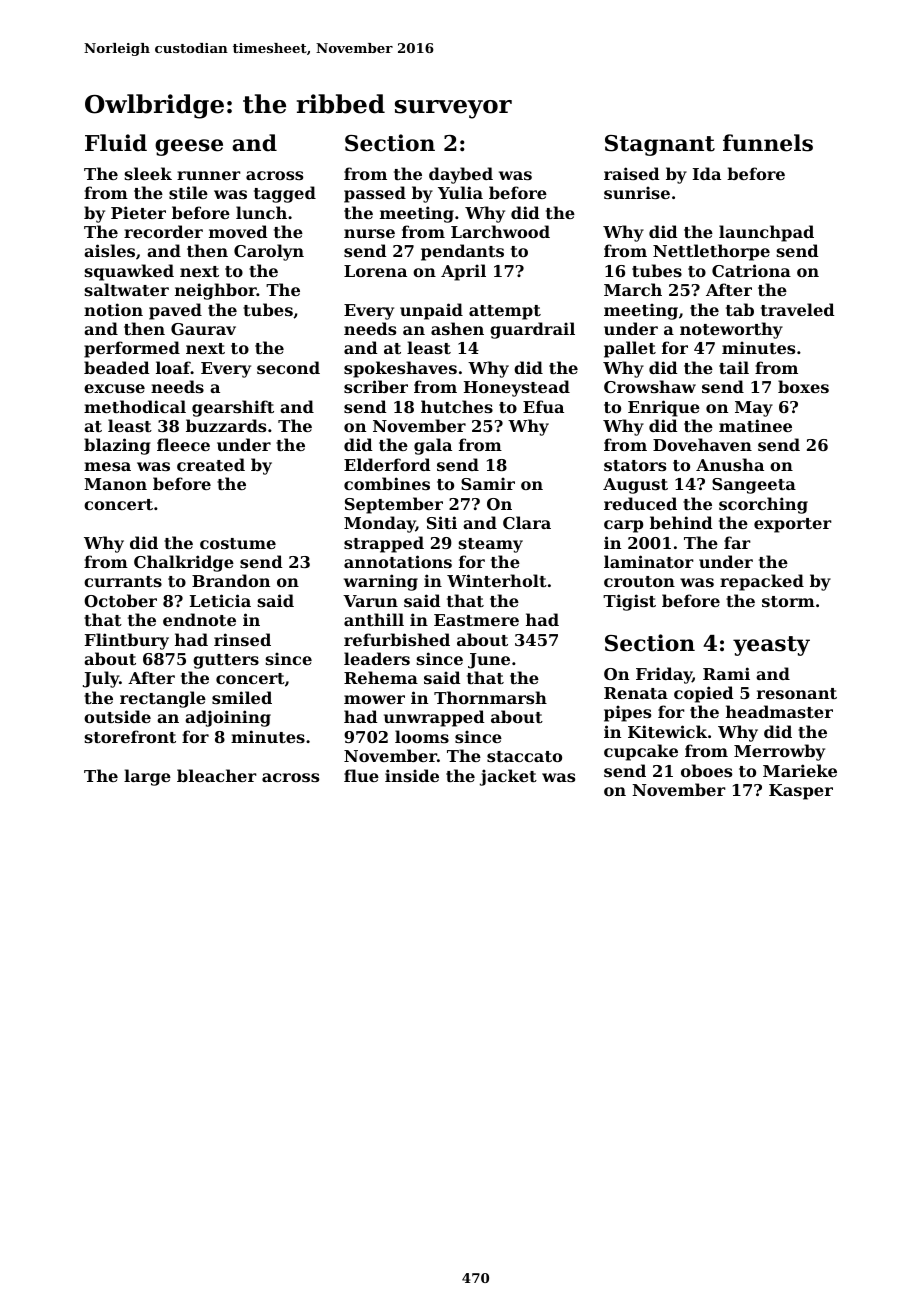 This image has height=1308, width=924. What do you see at coordinates (803, 386) in the image?
I see `boxes` at bounding box center [803, 386].
